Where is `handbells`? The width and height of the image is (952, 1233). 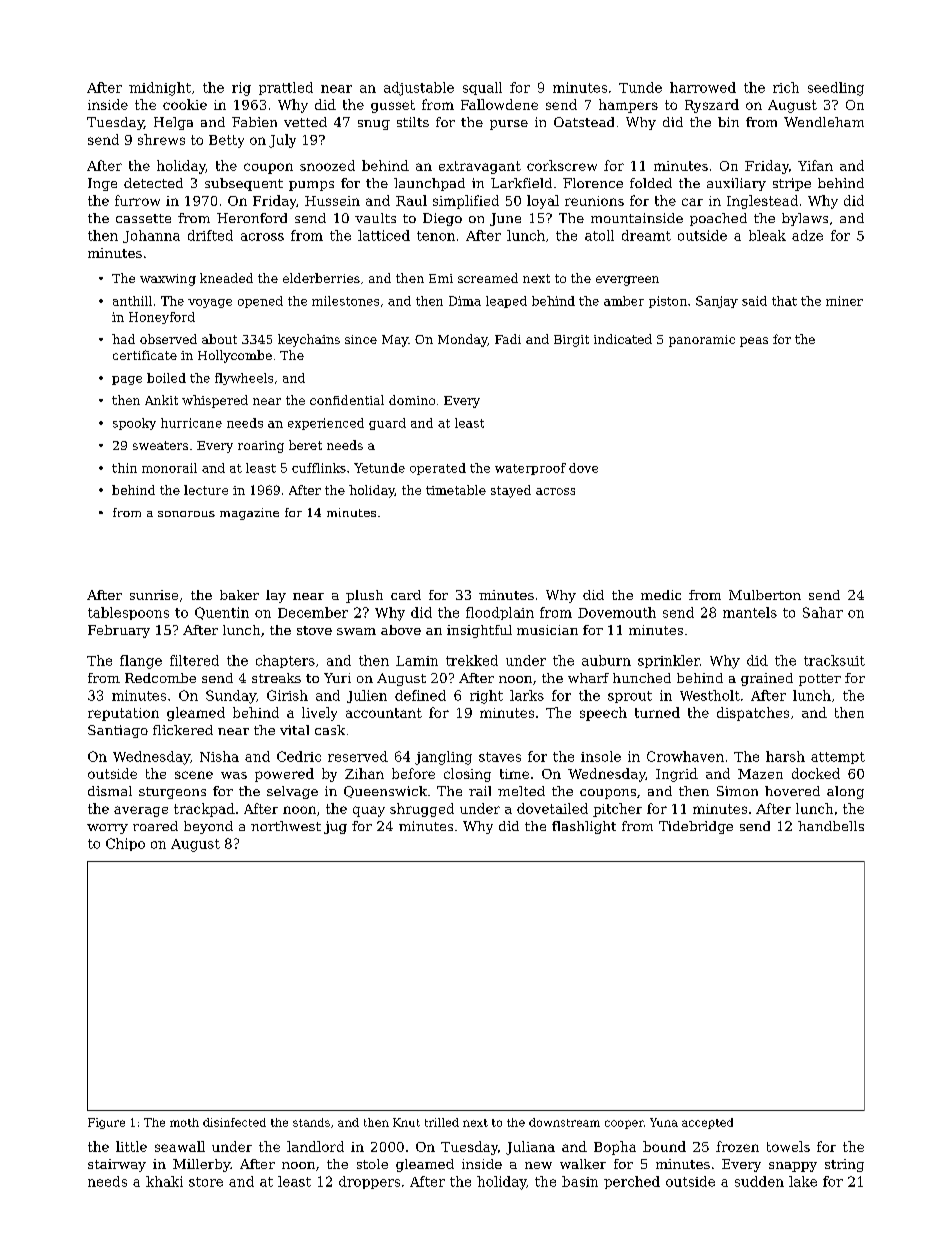
handbells is located at coordinates (831, 826).
